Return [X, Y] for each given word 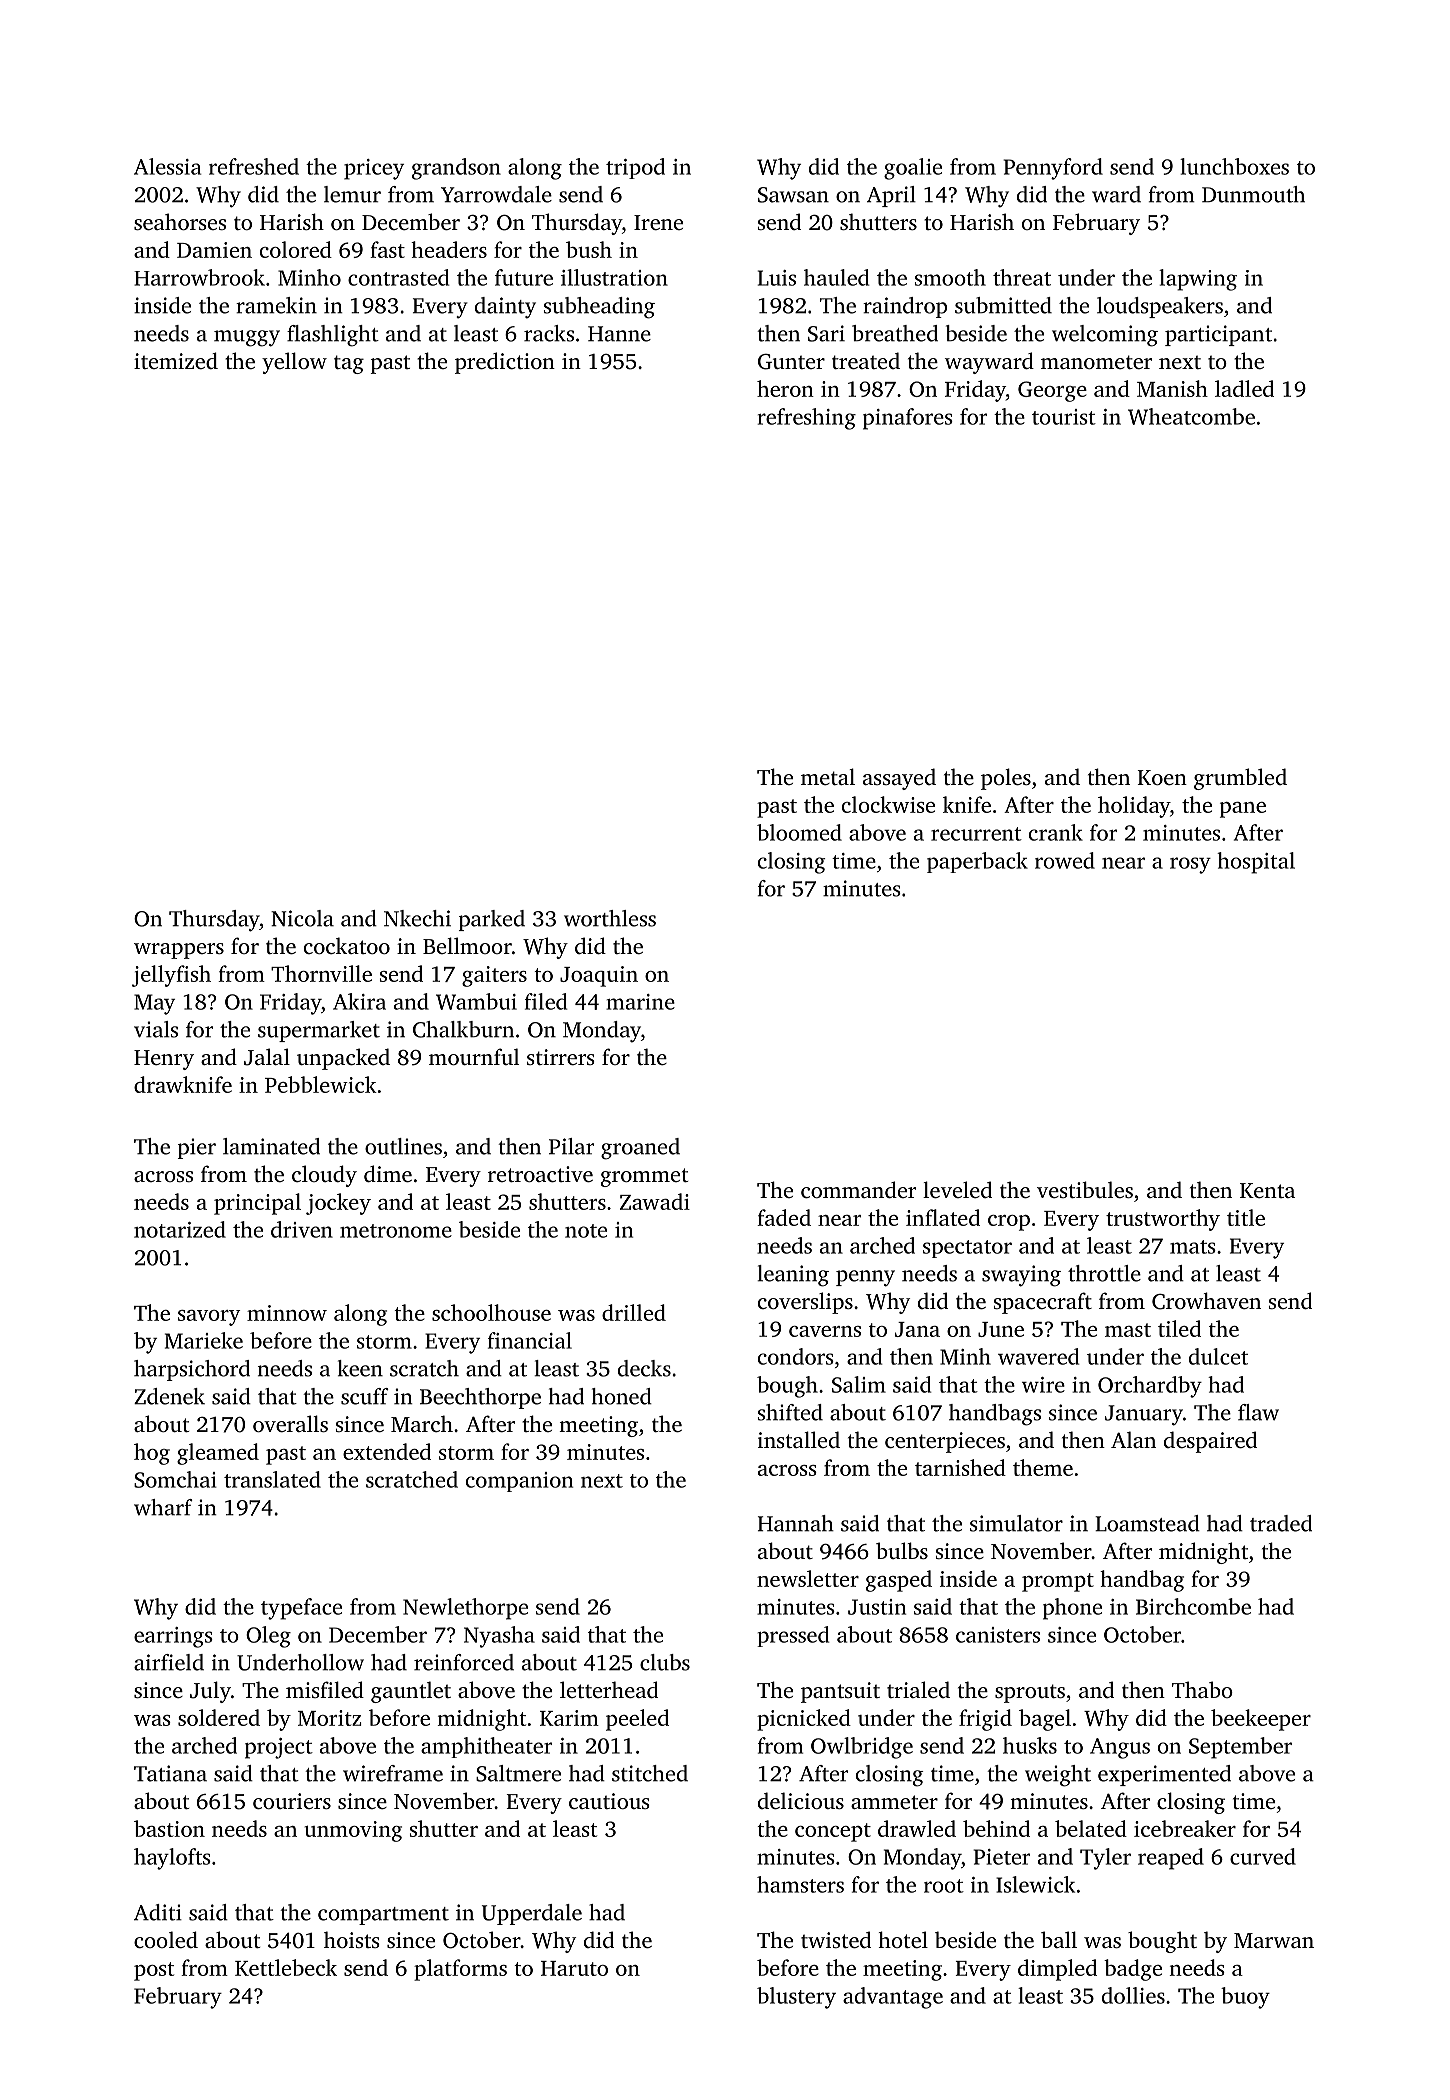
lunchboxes [1234, 166]
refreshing [807, 419]
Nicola [302, 918]
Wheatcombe [1191, 416]
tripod [635, 168]
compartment [383, 1916]
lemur [352, 194]
